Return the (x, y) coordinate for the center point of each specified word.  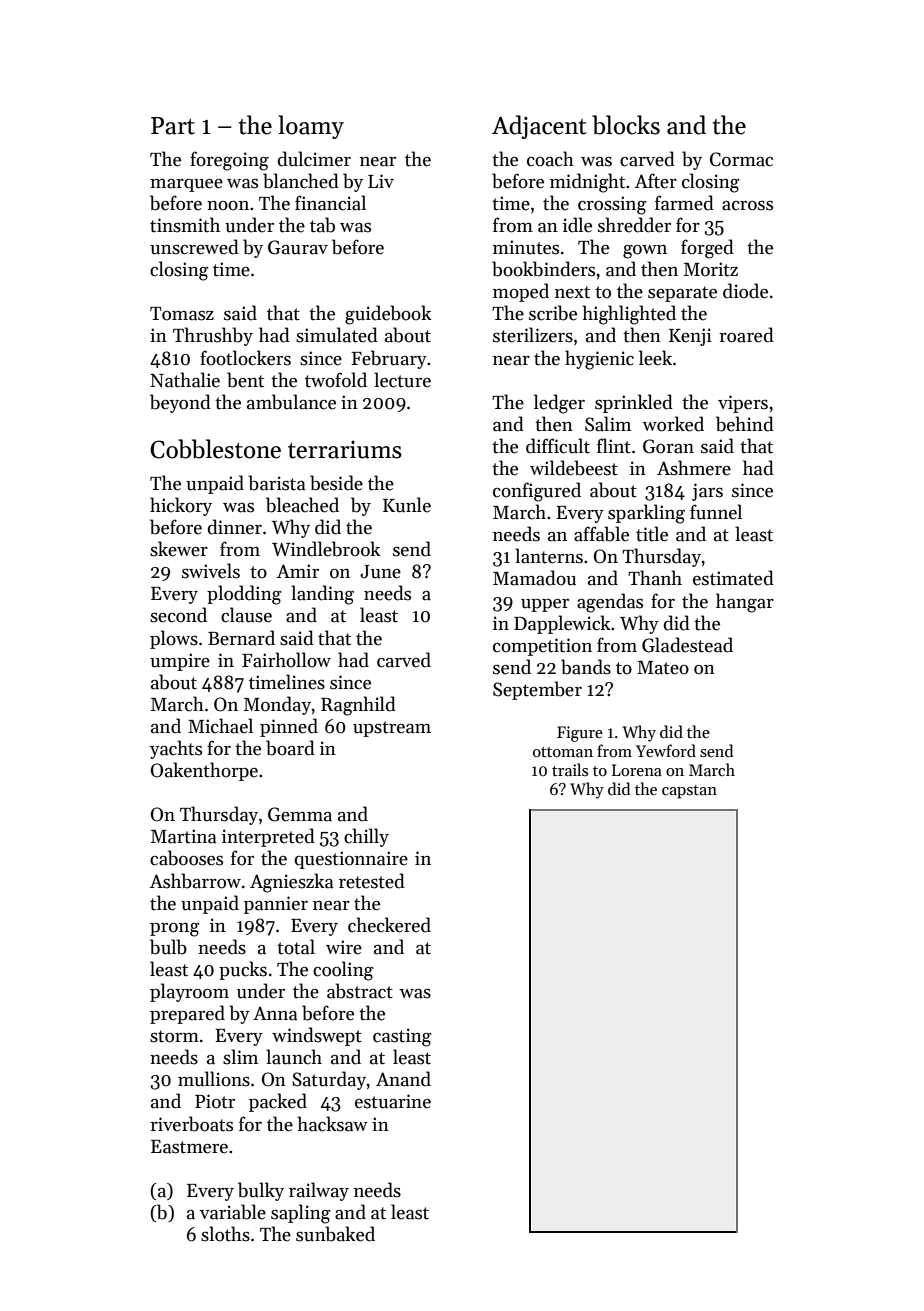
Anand (403, 1079)
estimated (733, 578)
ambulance (291, 402)
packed (278, 1102)
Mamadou (534, 578)
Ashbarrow (195, 881)
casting (402, 1037)
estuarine (393, 1101)
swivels (211, 571)
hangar (745, 603)
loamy (311, 127)
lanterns (549, 556)
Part (173, 126)
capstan (689, 792)
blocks (626, 125)
